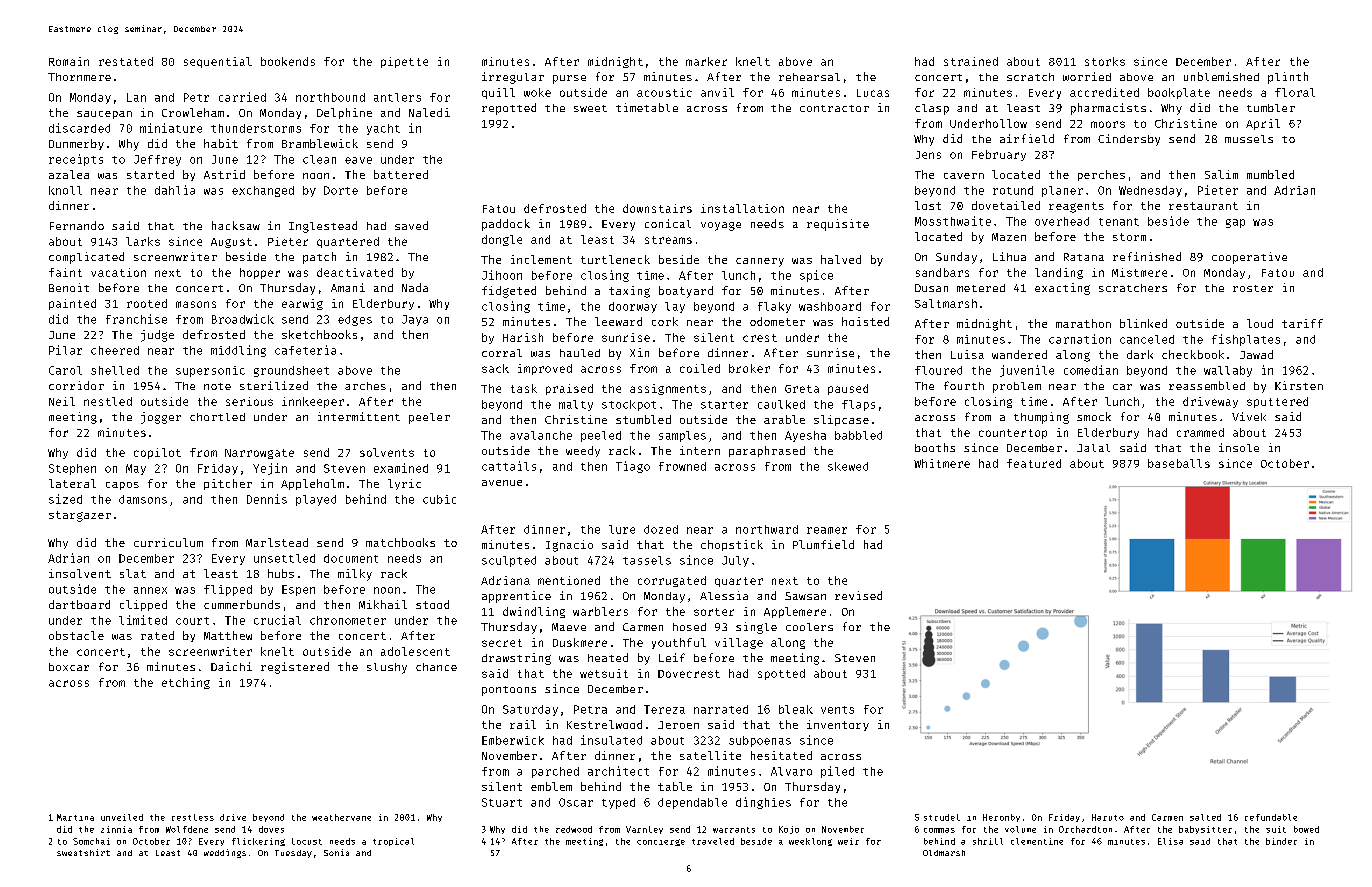 Image resolution: width=1372 pixels, height=887 pixels. What do you see at coordinates (341, 817) in the document?
I see `weathervane` at bounding box center [341, 817].
